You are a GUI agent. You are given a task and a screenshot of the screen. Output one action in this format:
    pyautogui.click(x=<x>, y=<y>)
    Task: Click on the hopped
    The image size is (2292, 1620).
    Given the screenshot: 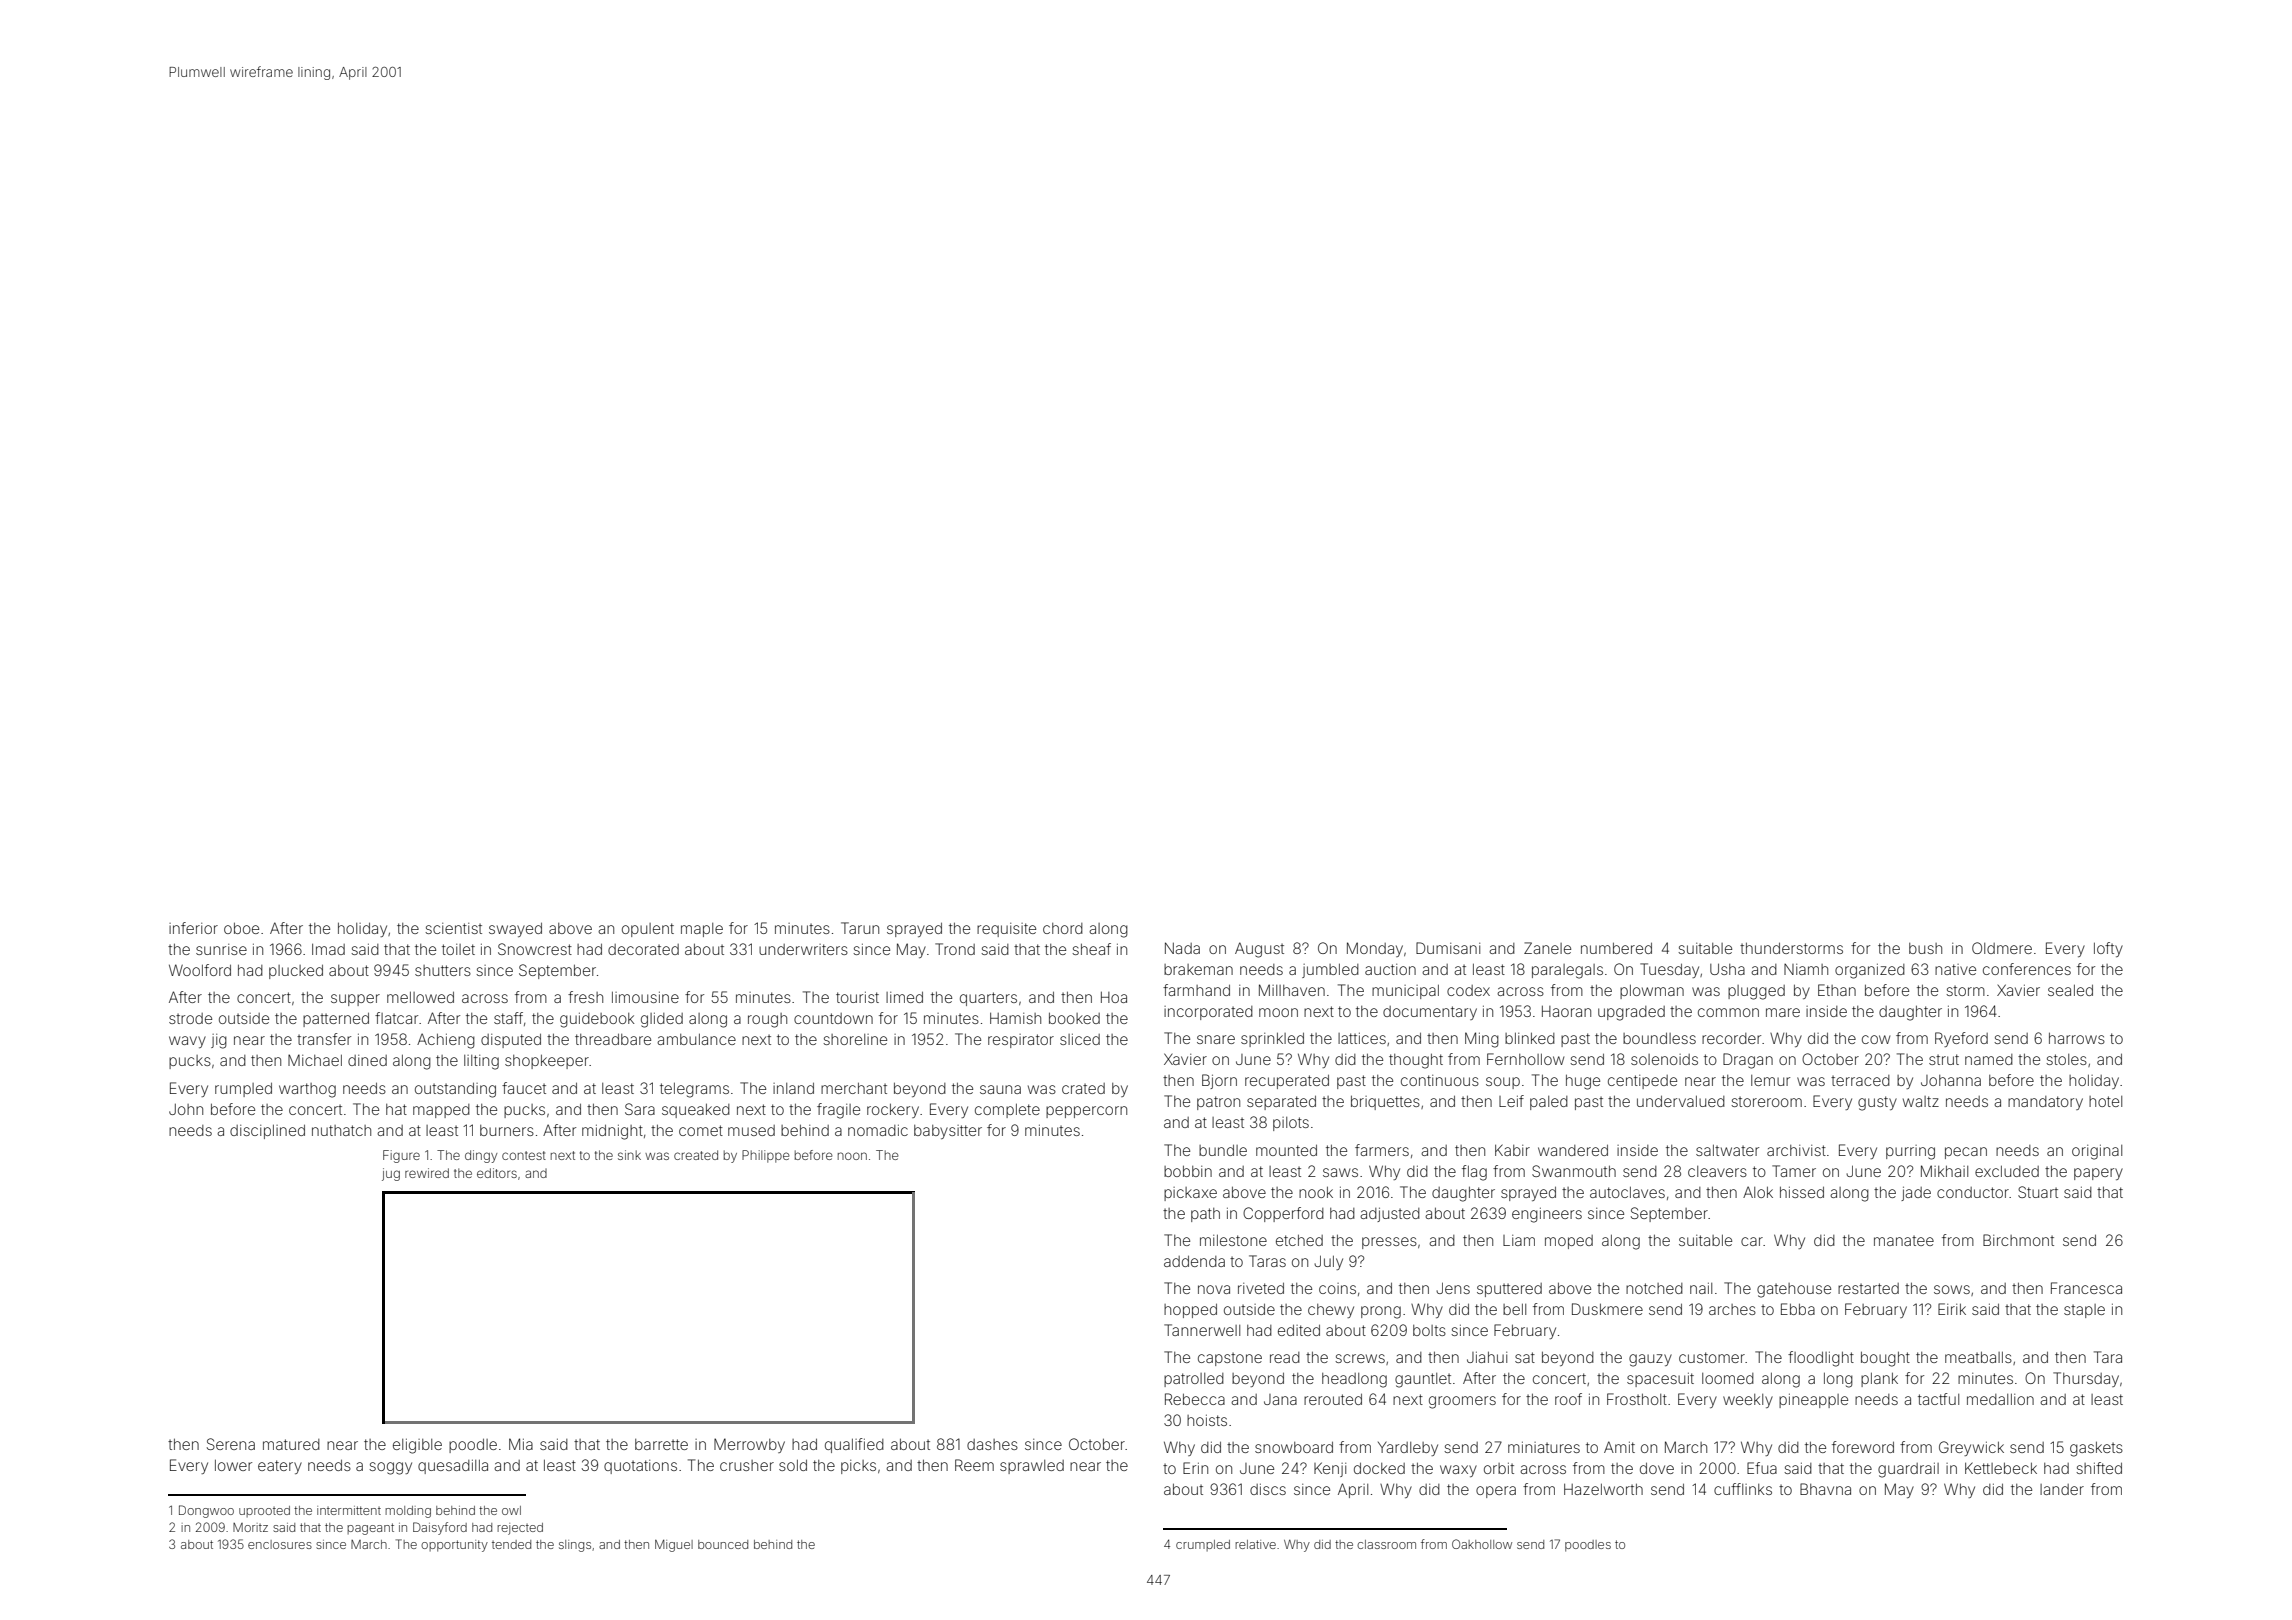 What is the action you would take?
    pyautogui.click(x=1190, y=1311)
